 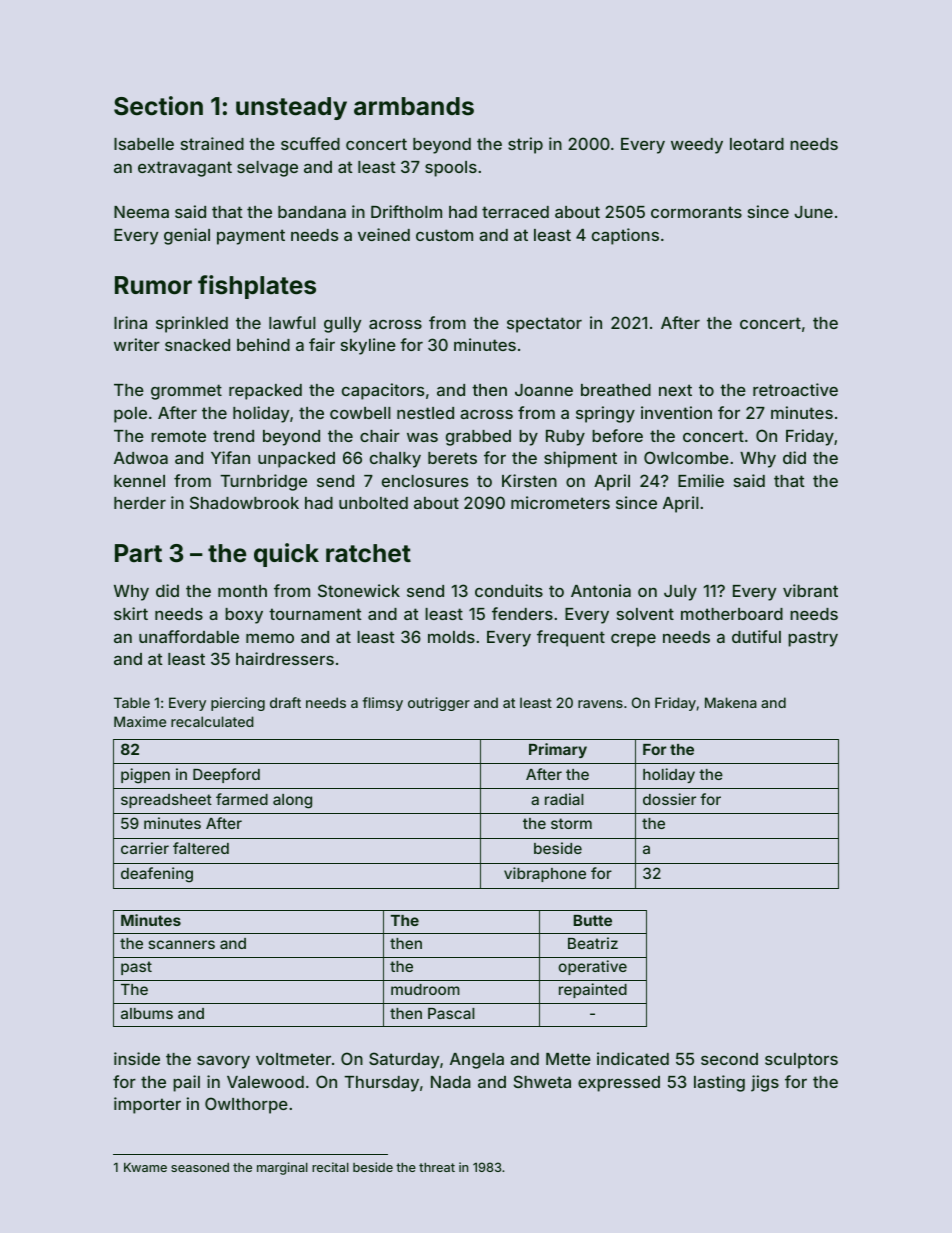 I want to click on retroactive, so click(x=795, y=389).
